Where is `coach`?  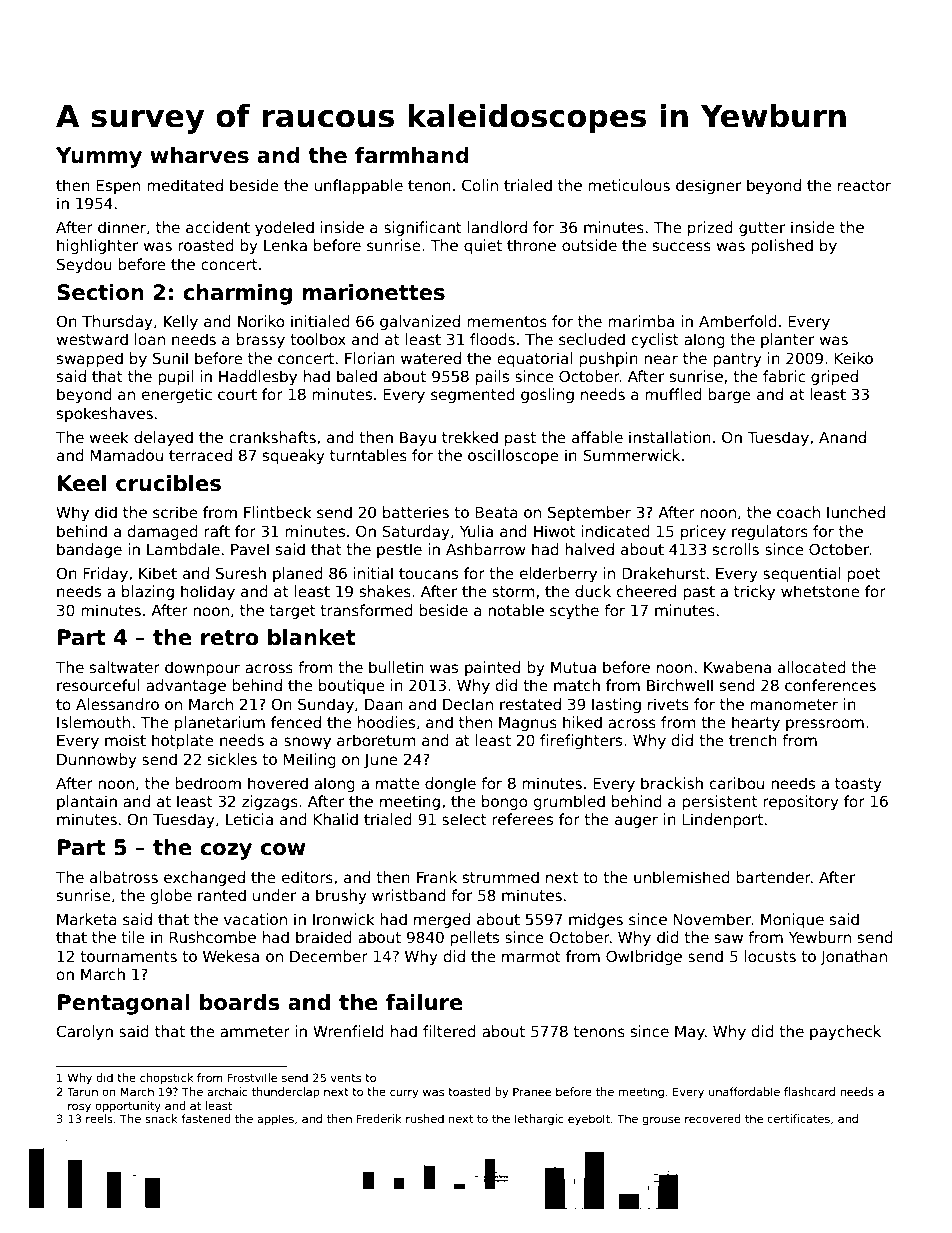
coach is located at coordinates (798, 512).
